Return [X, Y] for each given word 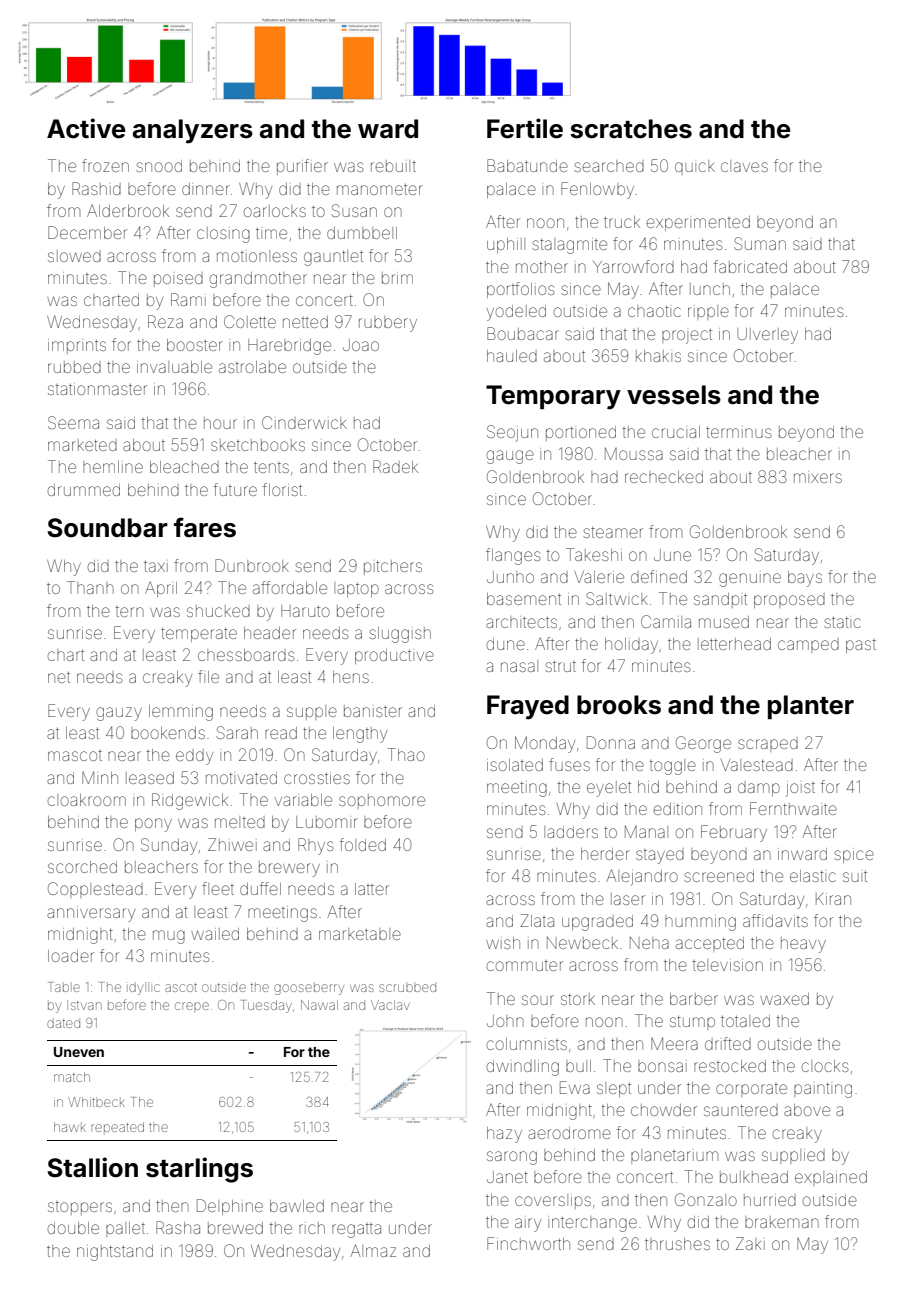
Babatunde [527, 165]
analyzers [193, 131]
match [72, 1077]
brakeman [782, 1222]
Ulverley [767, 336]
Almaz [373, 1250]
